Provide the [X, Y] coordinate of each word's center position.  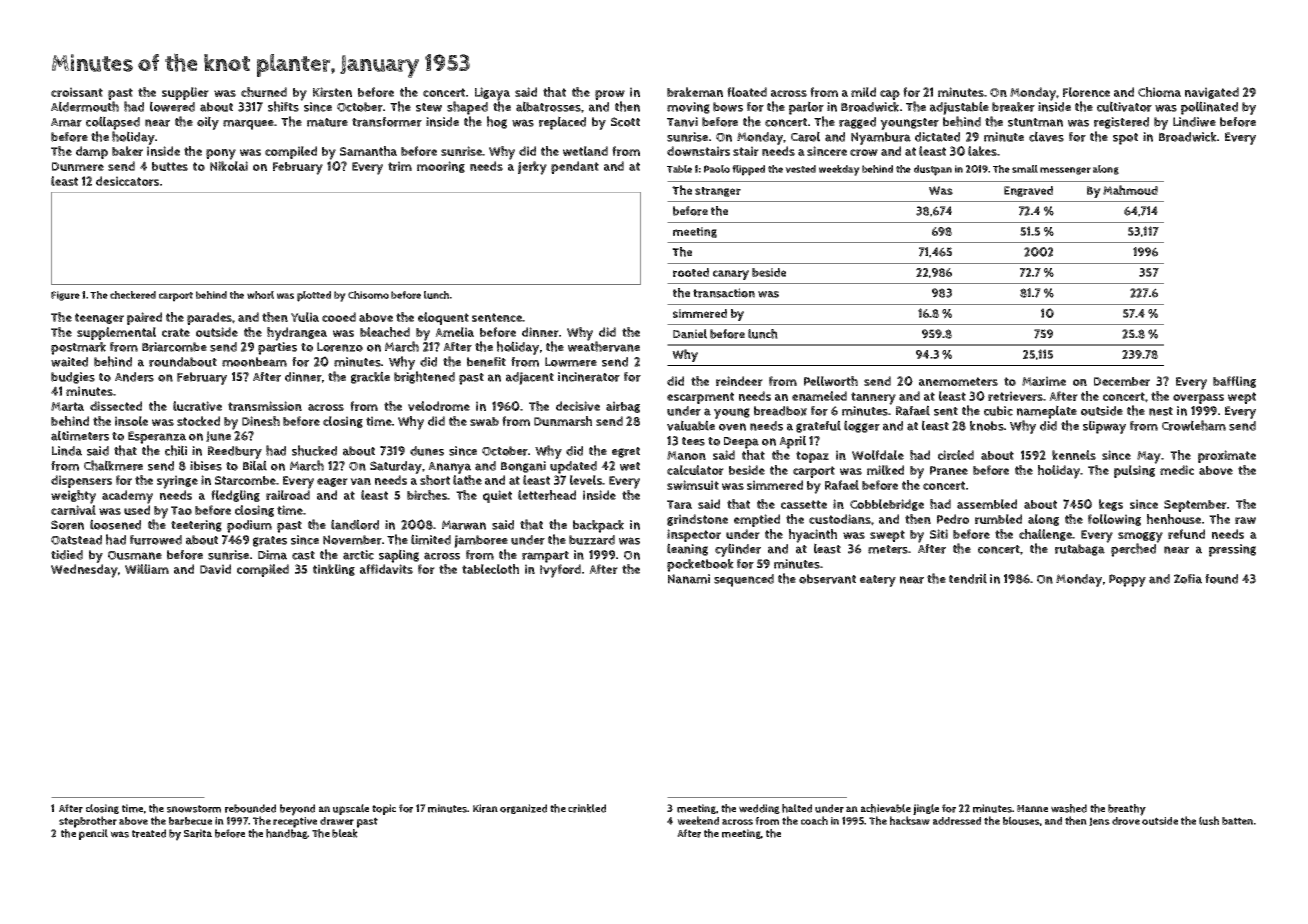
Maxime [1044, 381]
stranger [718, 192]
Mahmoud [1130, 190]
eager [332, 482]
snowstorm [194, 809]
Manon [686, 455]
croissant [77, 92]
